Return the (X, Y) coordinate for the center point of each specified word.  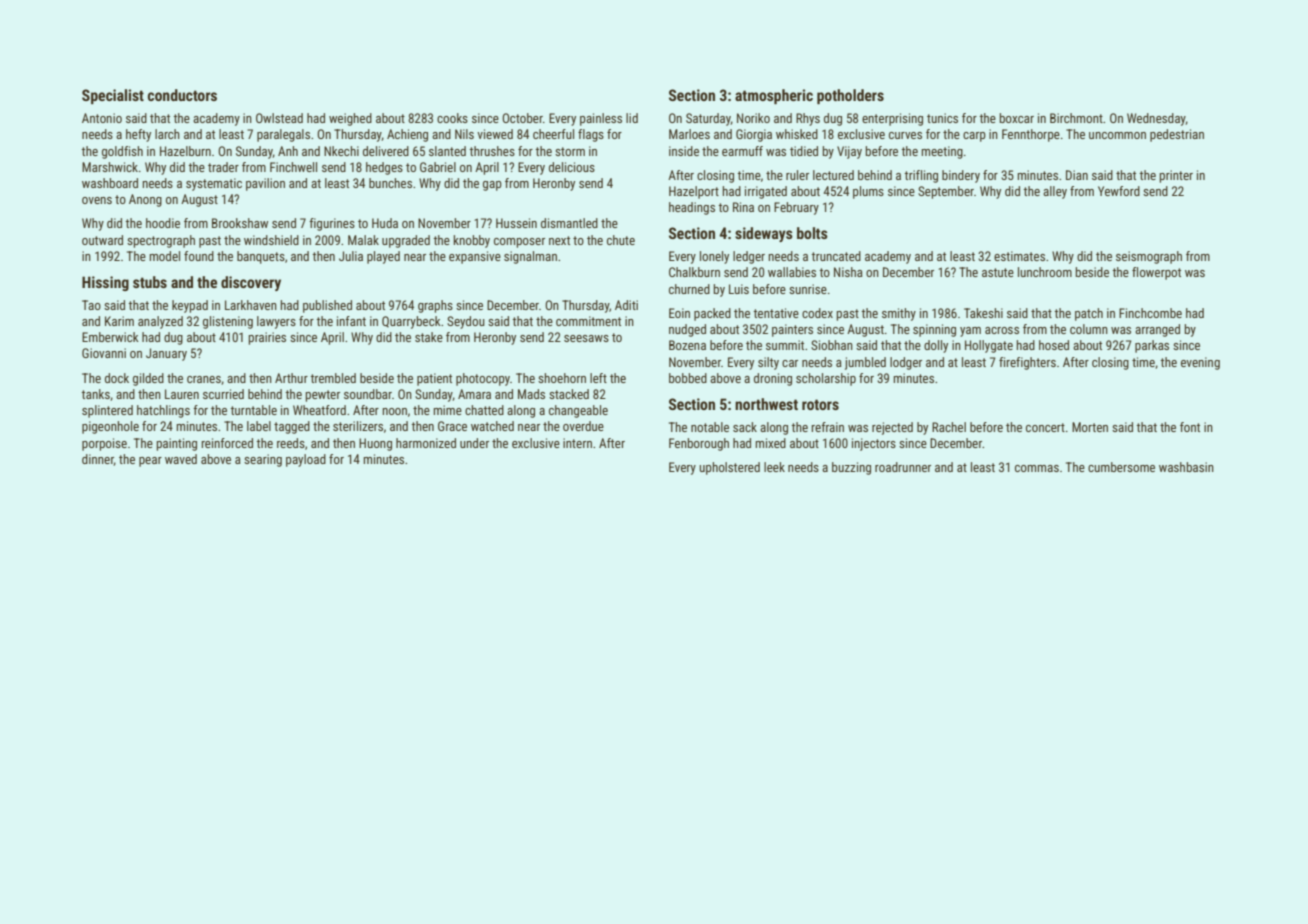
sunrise (808, 289)
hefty (138, 135)
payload (306, 460)
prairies (267, 338)
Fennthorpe (1031, 135)
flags (591, 135)
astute (998, 272)
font (1190, 427)
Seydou (466, 322)
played (383, 257)
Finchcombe (1150, 313)
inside (684, 151)
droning (773, 379)
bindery (961, 176)
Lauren (182, 394)
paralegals (283, 135)
